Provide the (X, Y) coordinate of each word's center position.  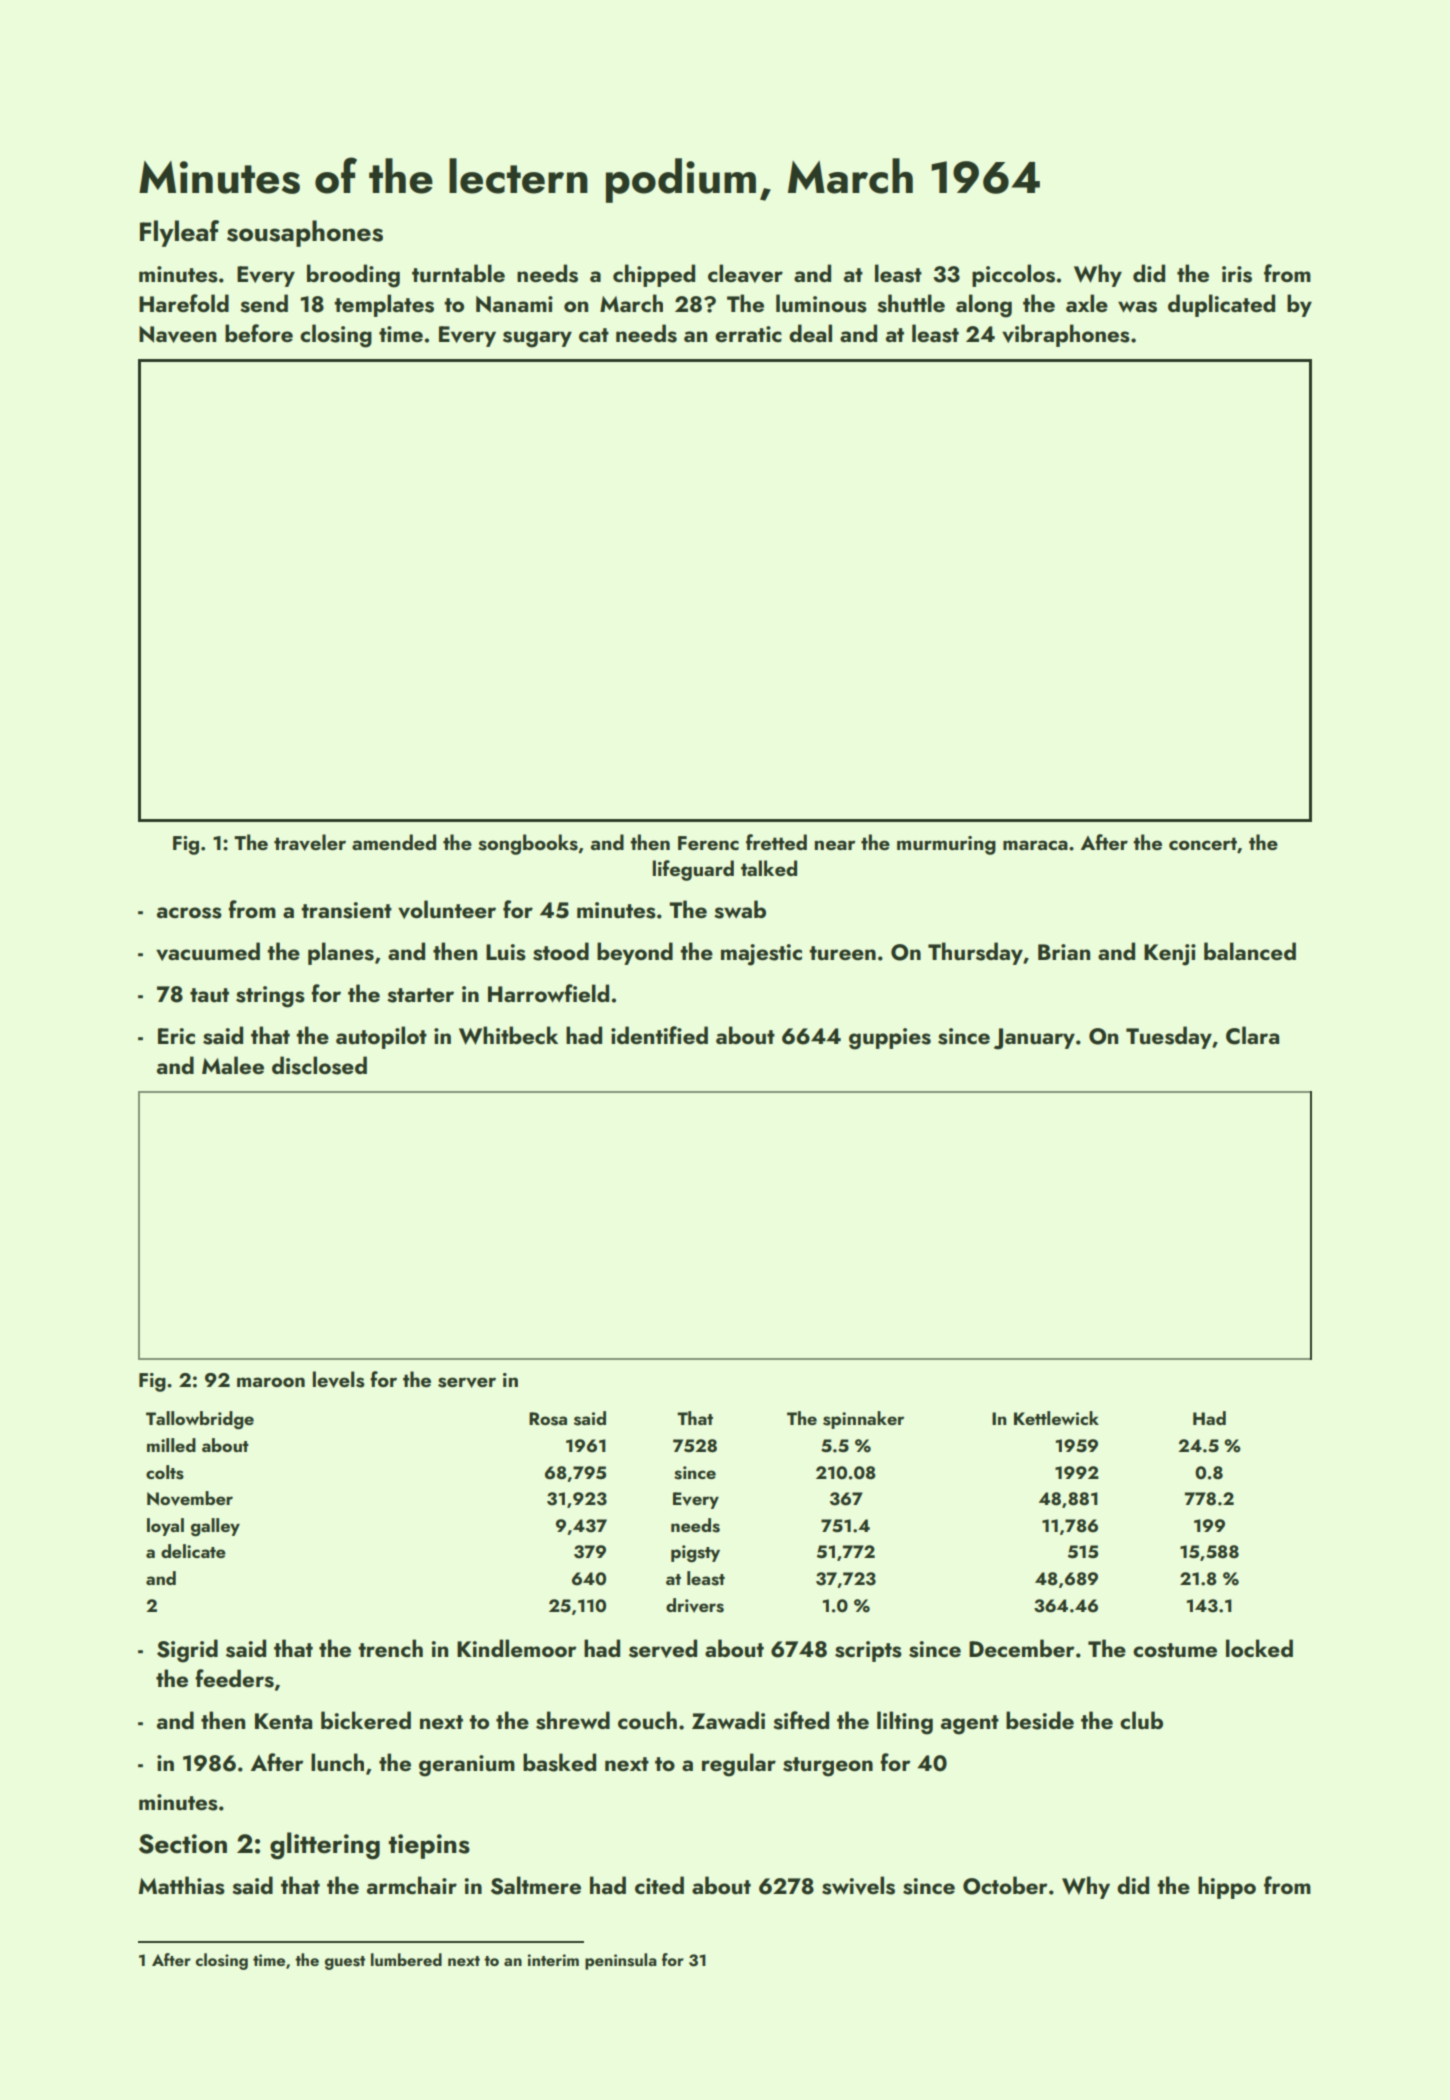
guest (345, 1963)
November (190, 1498)
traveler (310, 842)
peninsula (621, 1961)
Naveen (177, 334)
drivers (695, 1605)
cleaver (745, 273)
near (835, 845)
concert (1203, 843)
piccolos (1013, 275)
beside (1040, 1720)
